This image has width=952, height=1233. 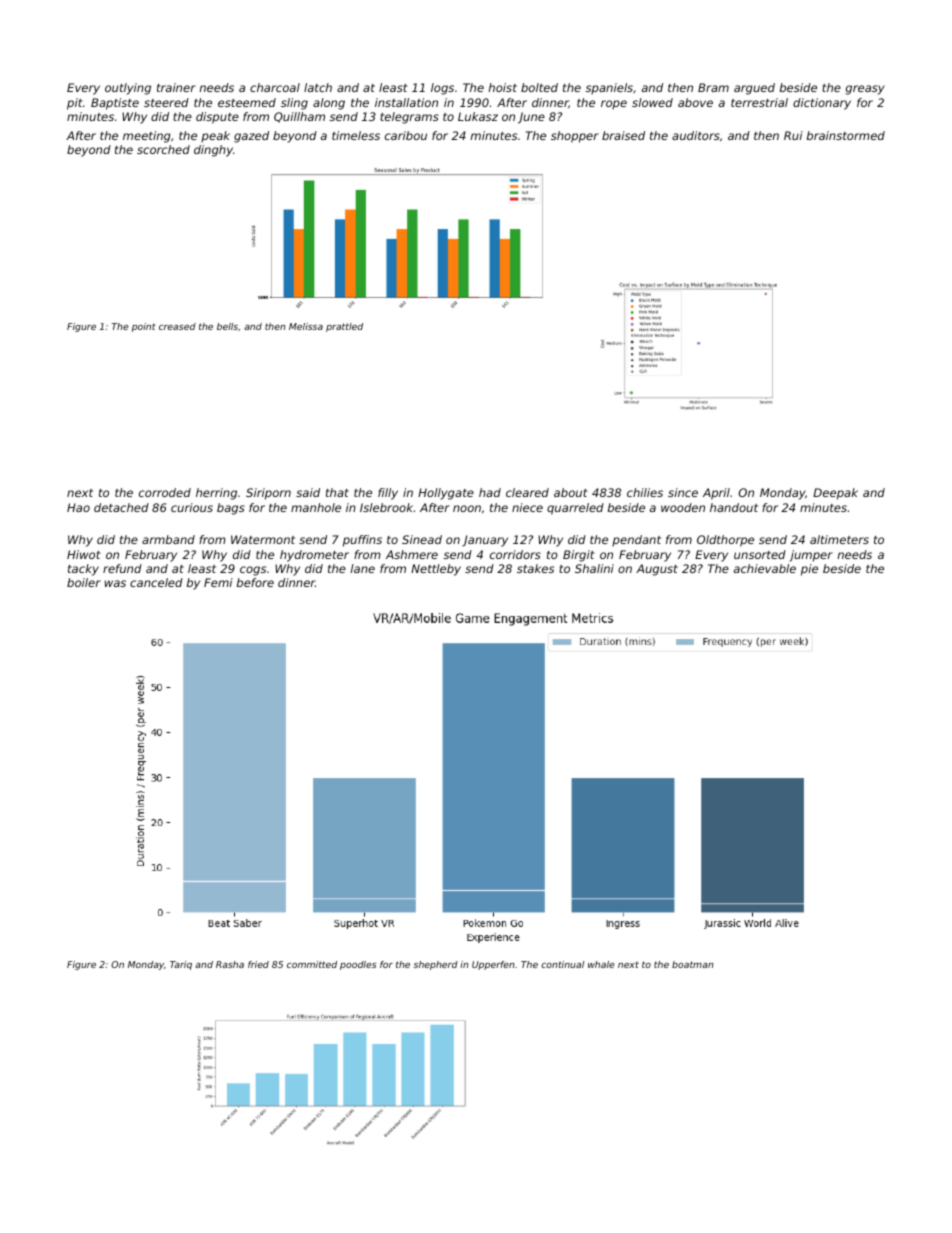 I want to click on Deepak, so click(x=835, y=494).
